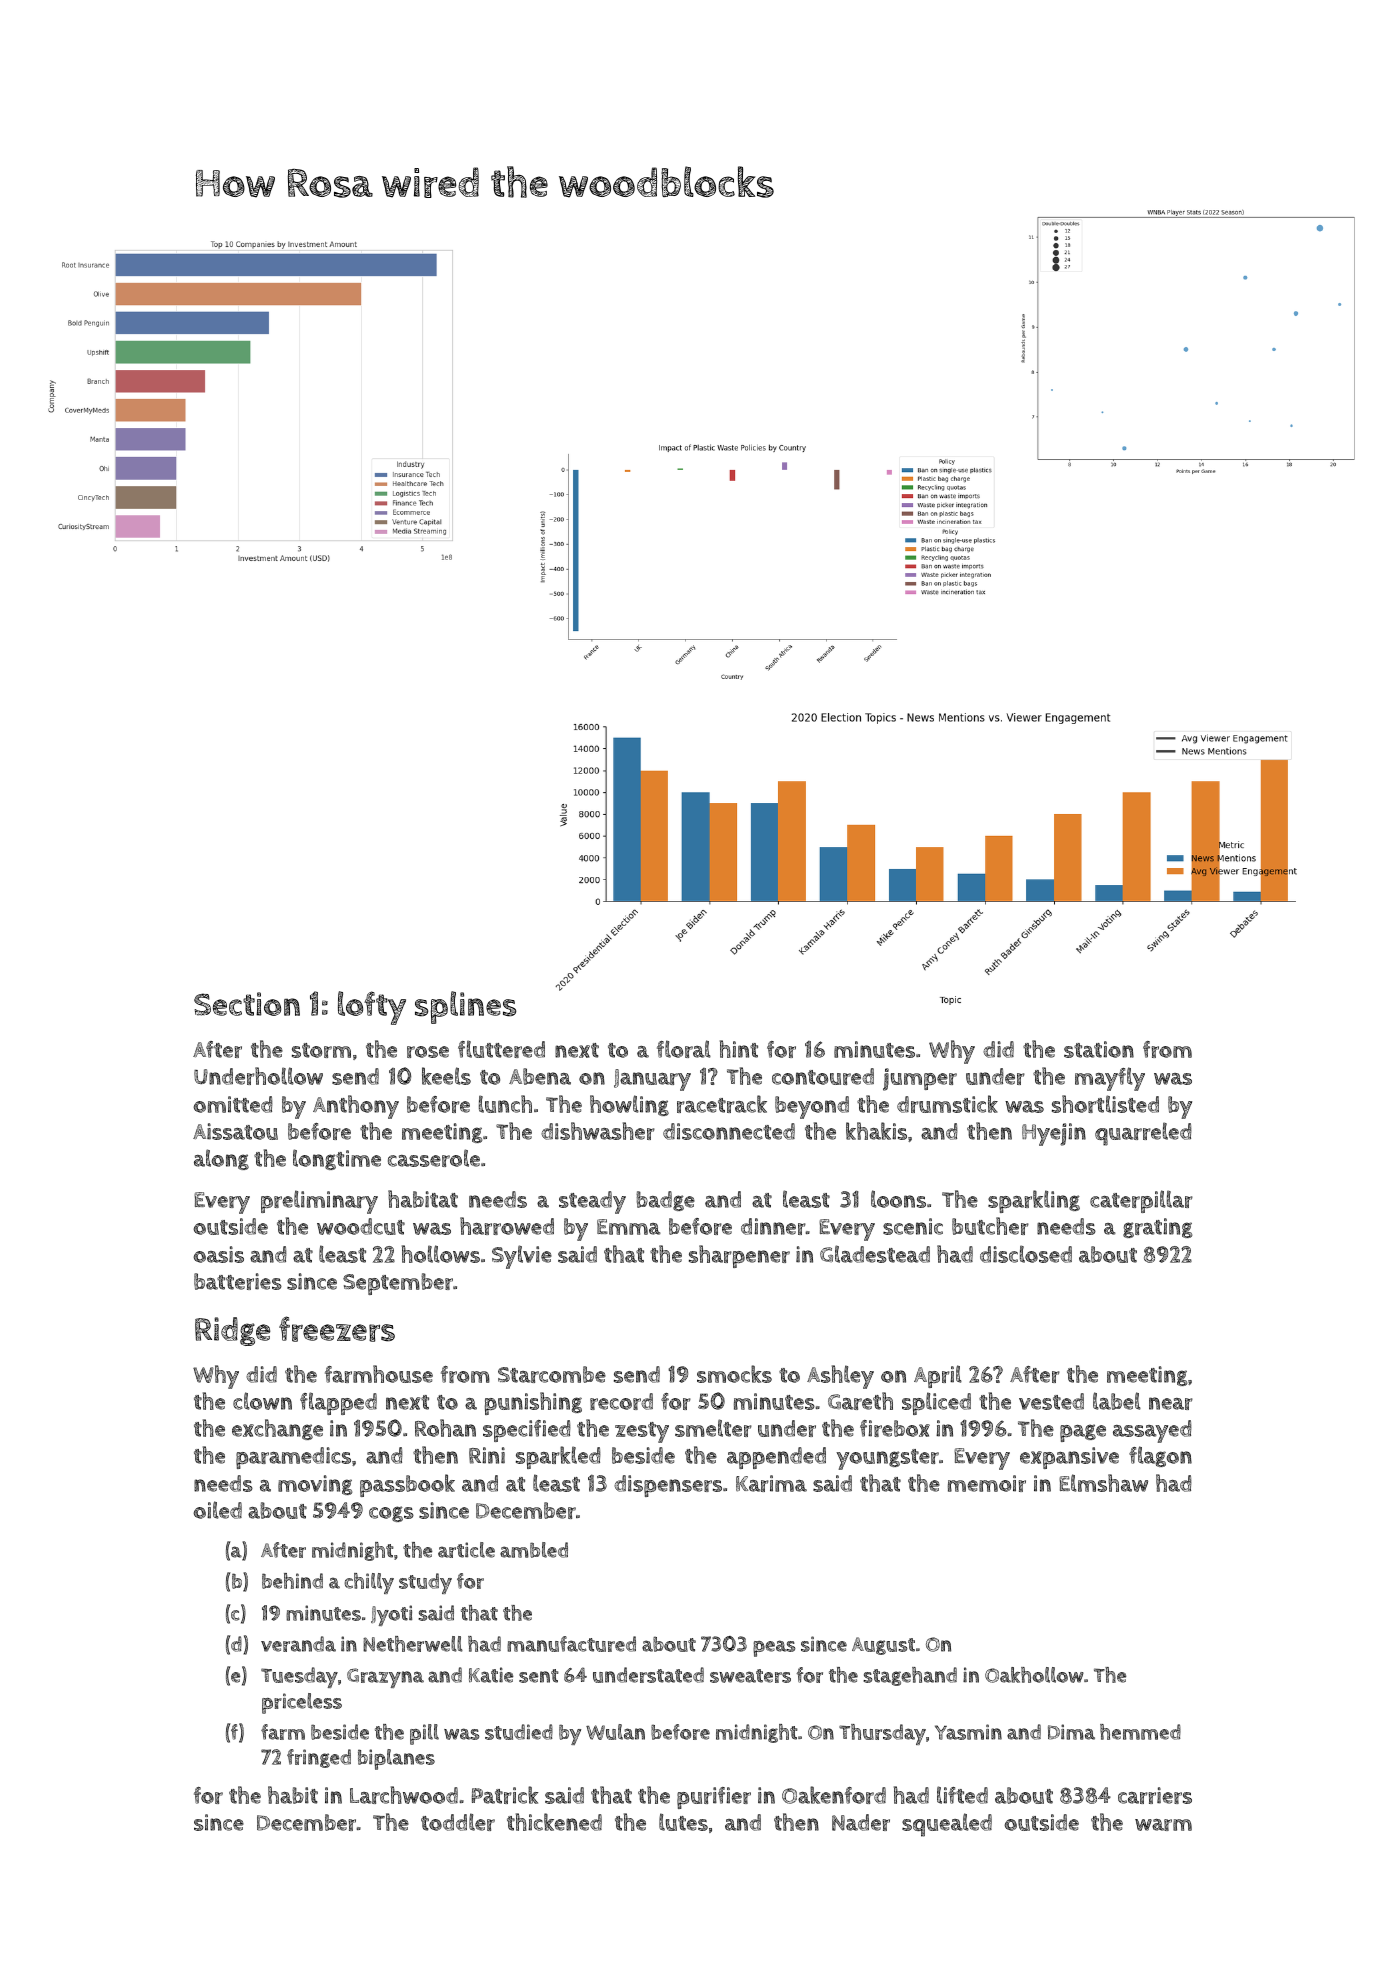  I want to click on station, so click(1099, 1049).
